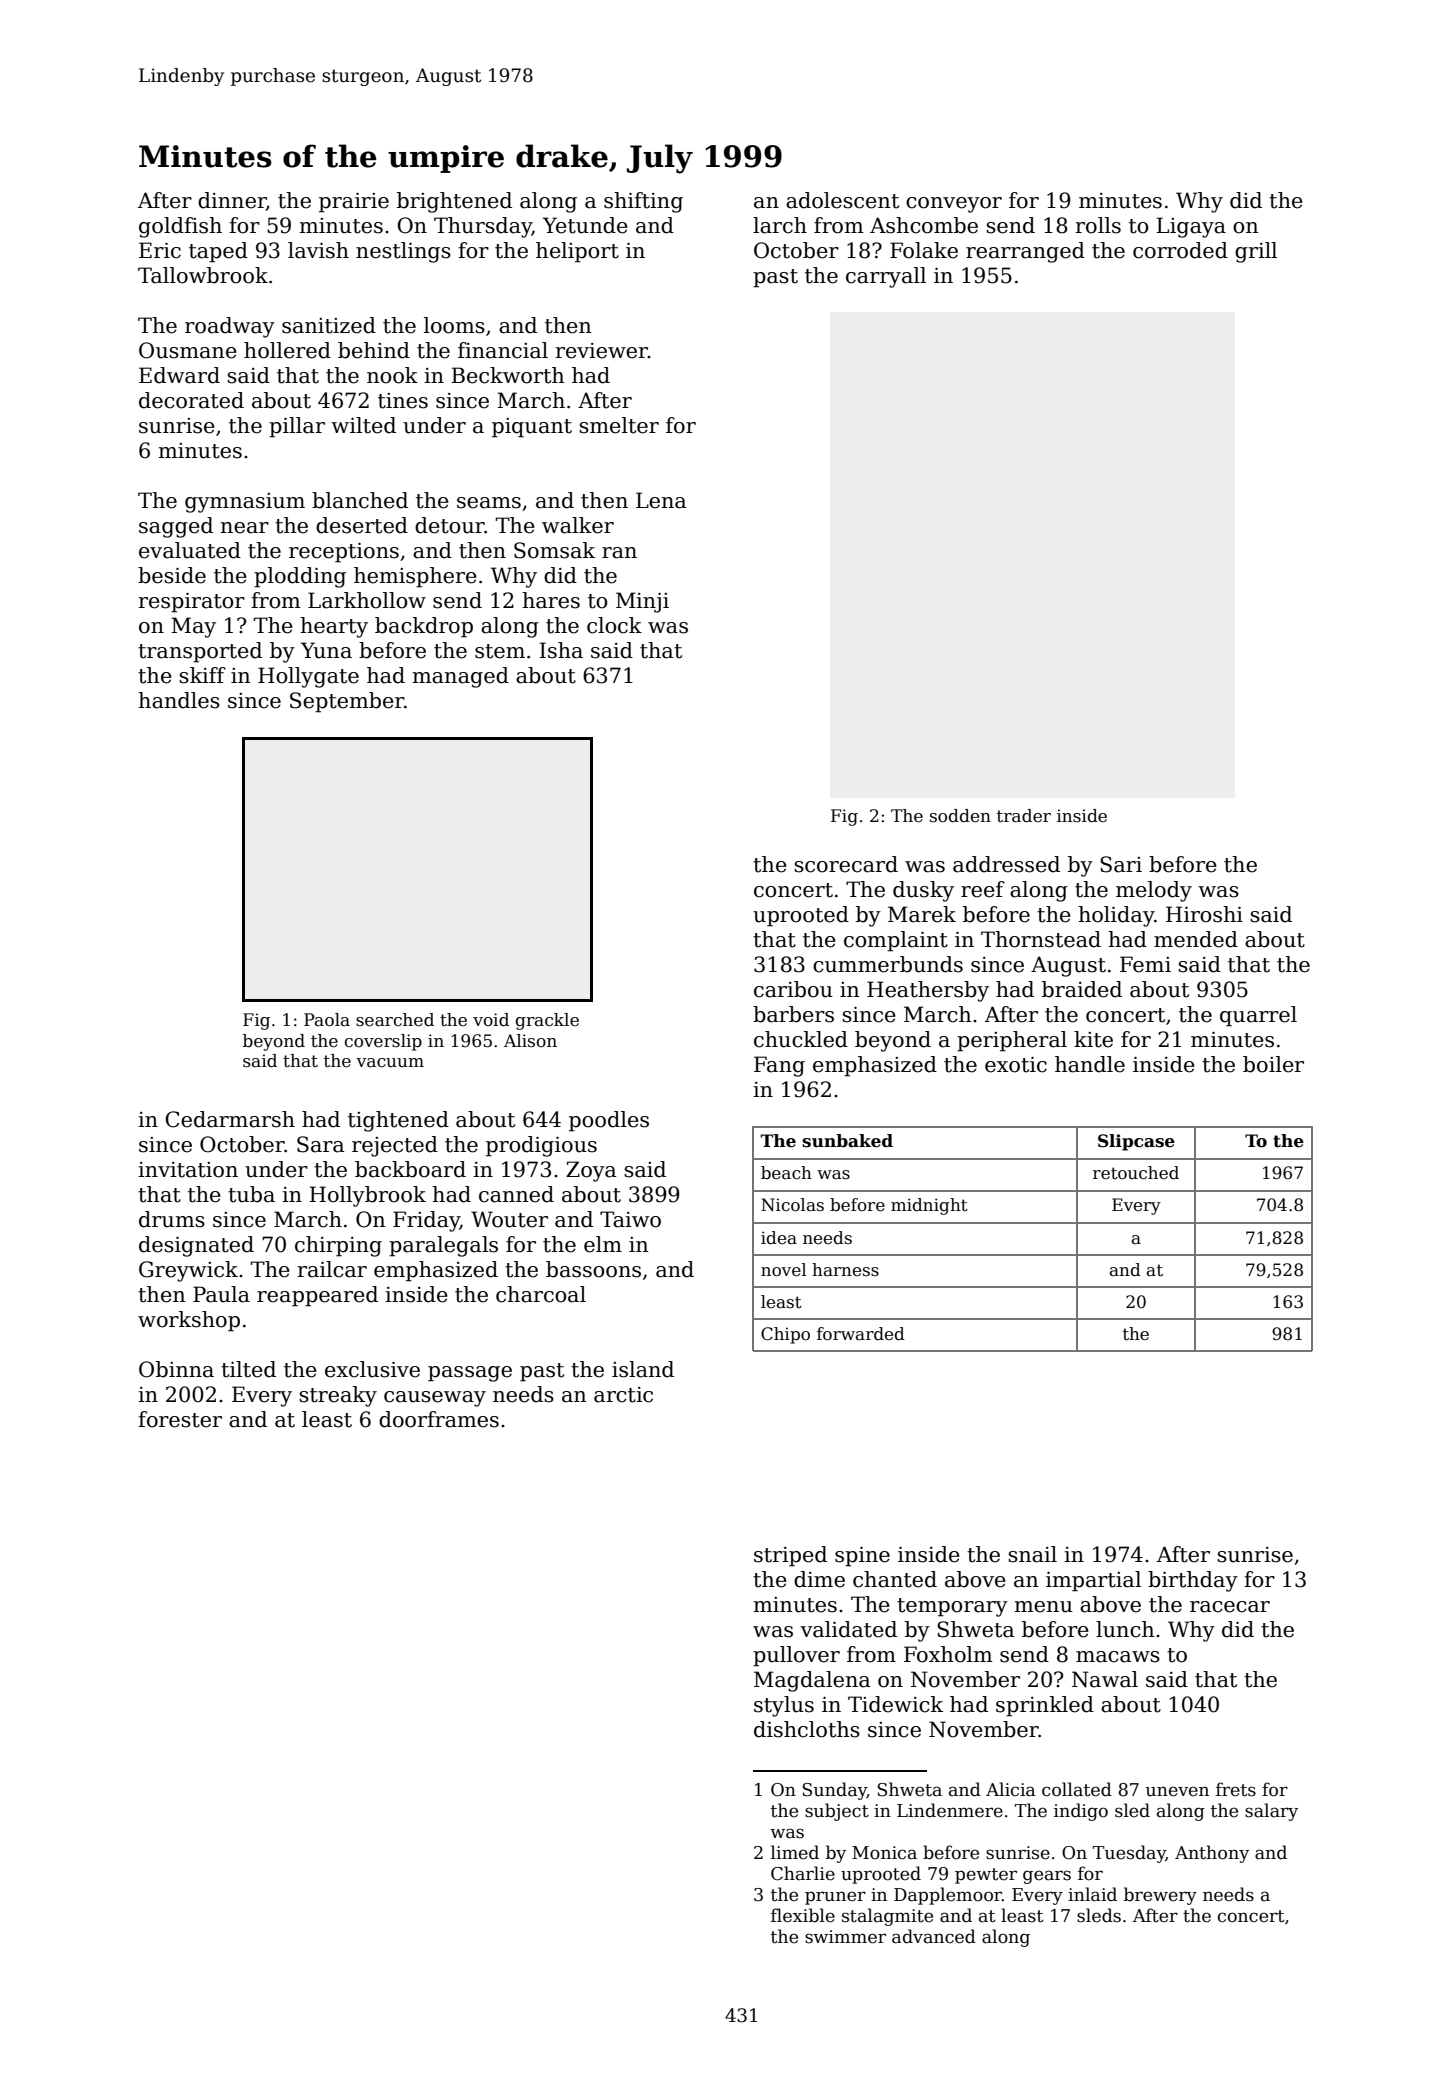 This page has width=1450, height=2100. What do you see at coordinates (1044, 1607) in the page?
I see `menu` at bounding box center [1044, 1607].
